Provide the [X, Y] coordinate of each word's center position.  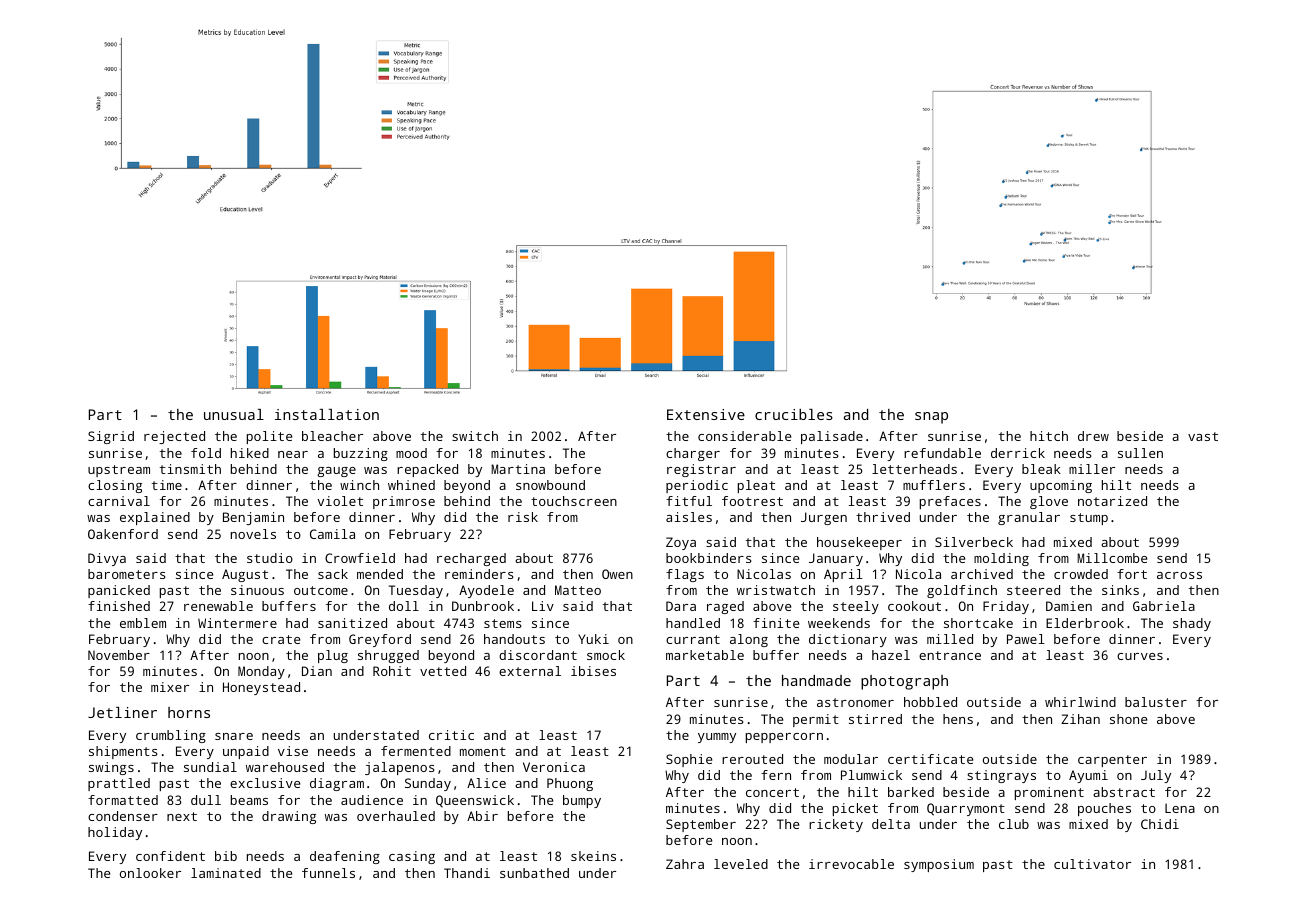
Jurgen [824, 518]
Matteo [578, 590]
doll [404, 606]
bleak [1041, 469]
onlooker [150, 873]
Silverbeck [974, 542]
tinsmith [190, 469]
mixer [170, 687]
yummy [717, 738]
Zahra [685, 864]
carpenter [1112, 761]
